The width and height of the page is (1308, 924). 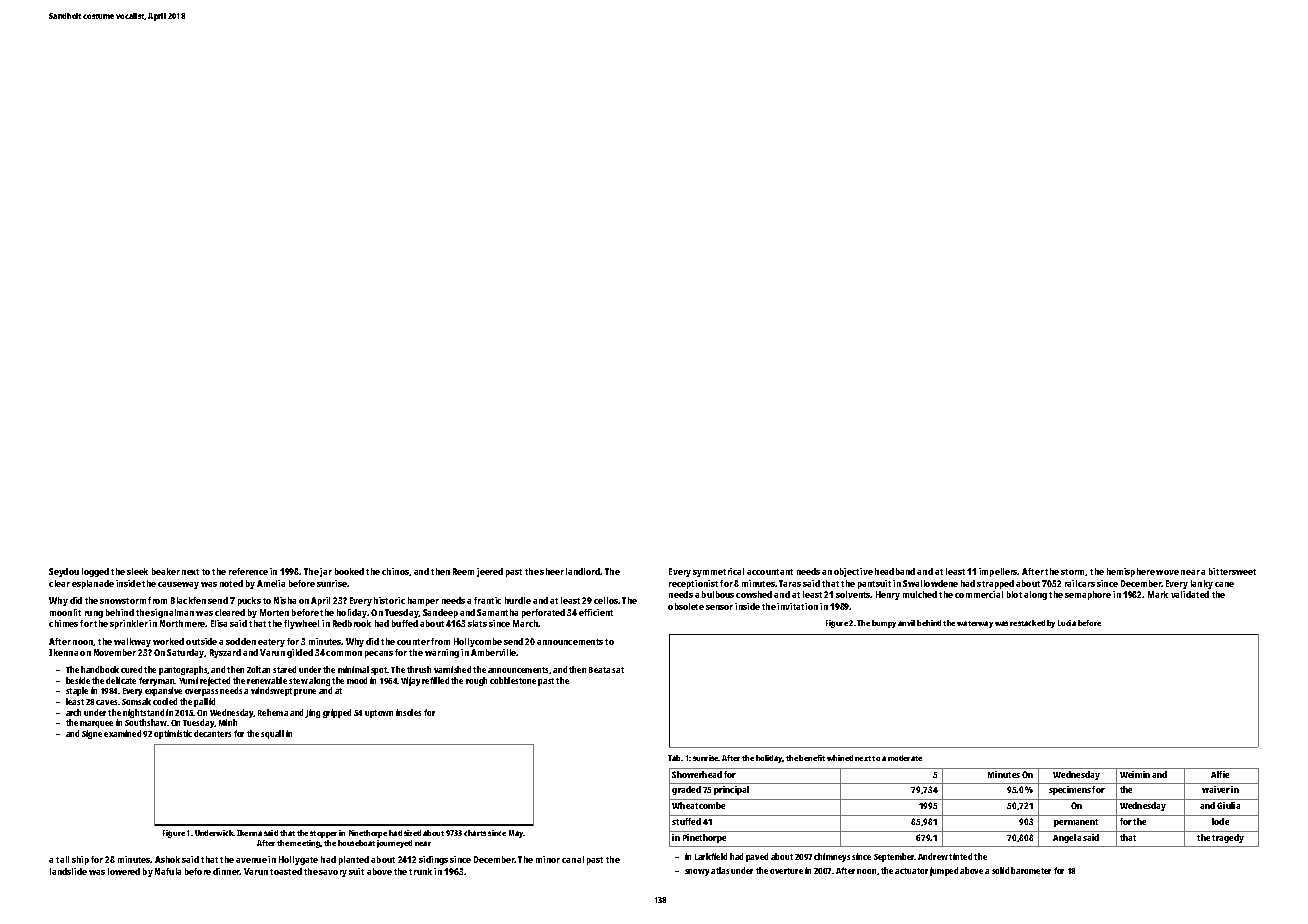 I want to click on impellers, so click(x=998, y=572).
